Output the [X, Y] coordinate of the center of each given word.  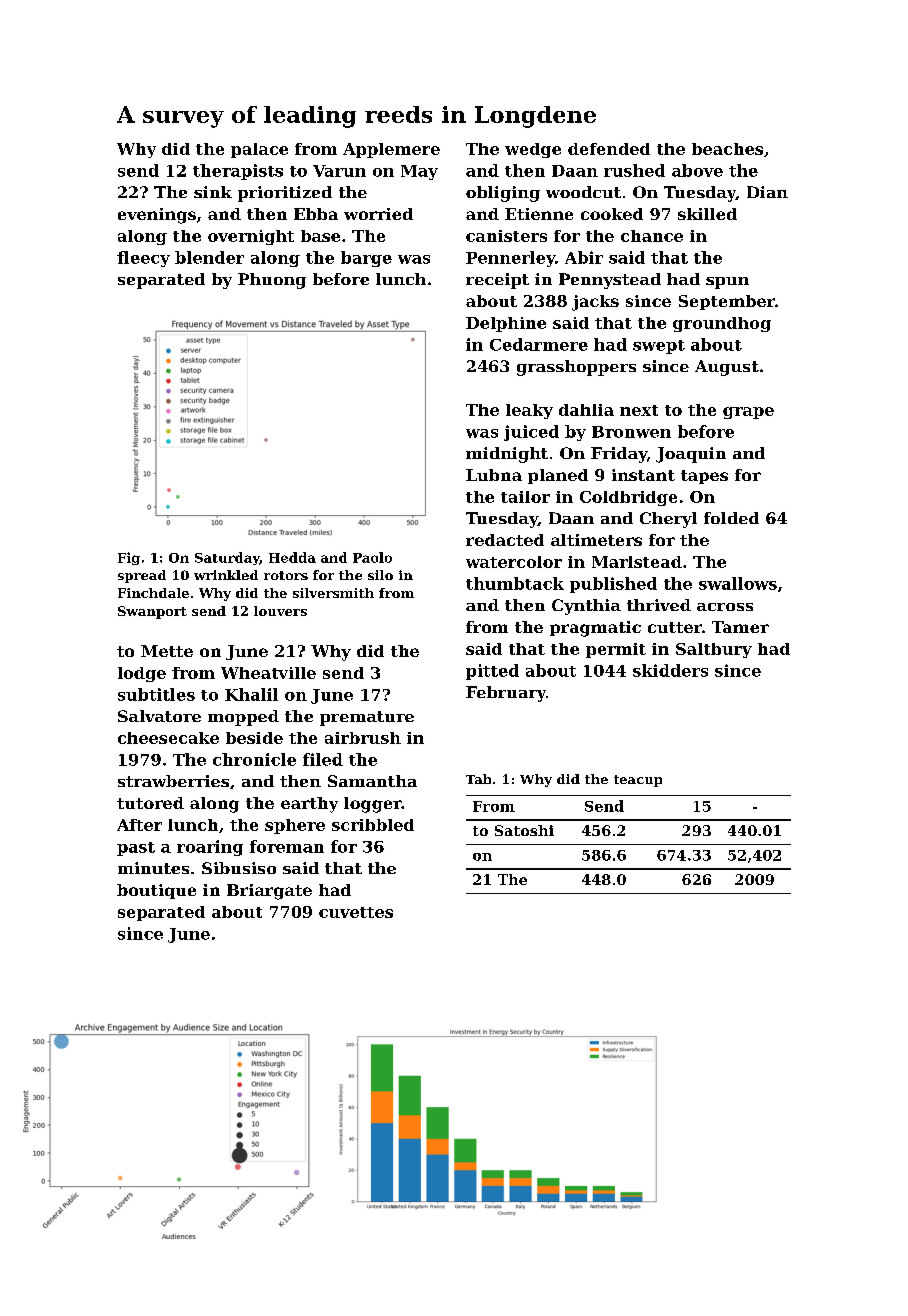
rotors [286, 575]
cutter [675, 627]
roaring [210, 848]
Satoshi [524, 830]
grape [748, 413]
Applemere [391, 150]
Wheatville [268, 673]
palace [259, 150]
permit [616, 650]
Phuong [272, 281]
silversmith [333, 593]
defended [609, 149]
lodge [142, 674]
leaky [529, 411]
